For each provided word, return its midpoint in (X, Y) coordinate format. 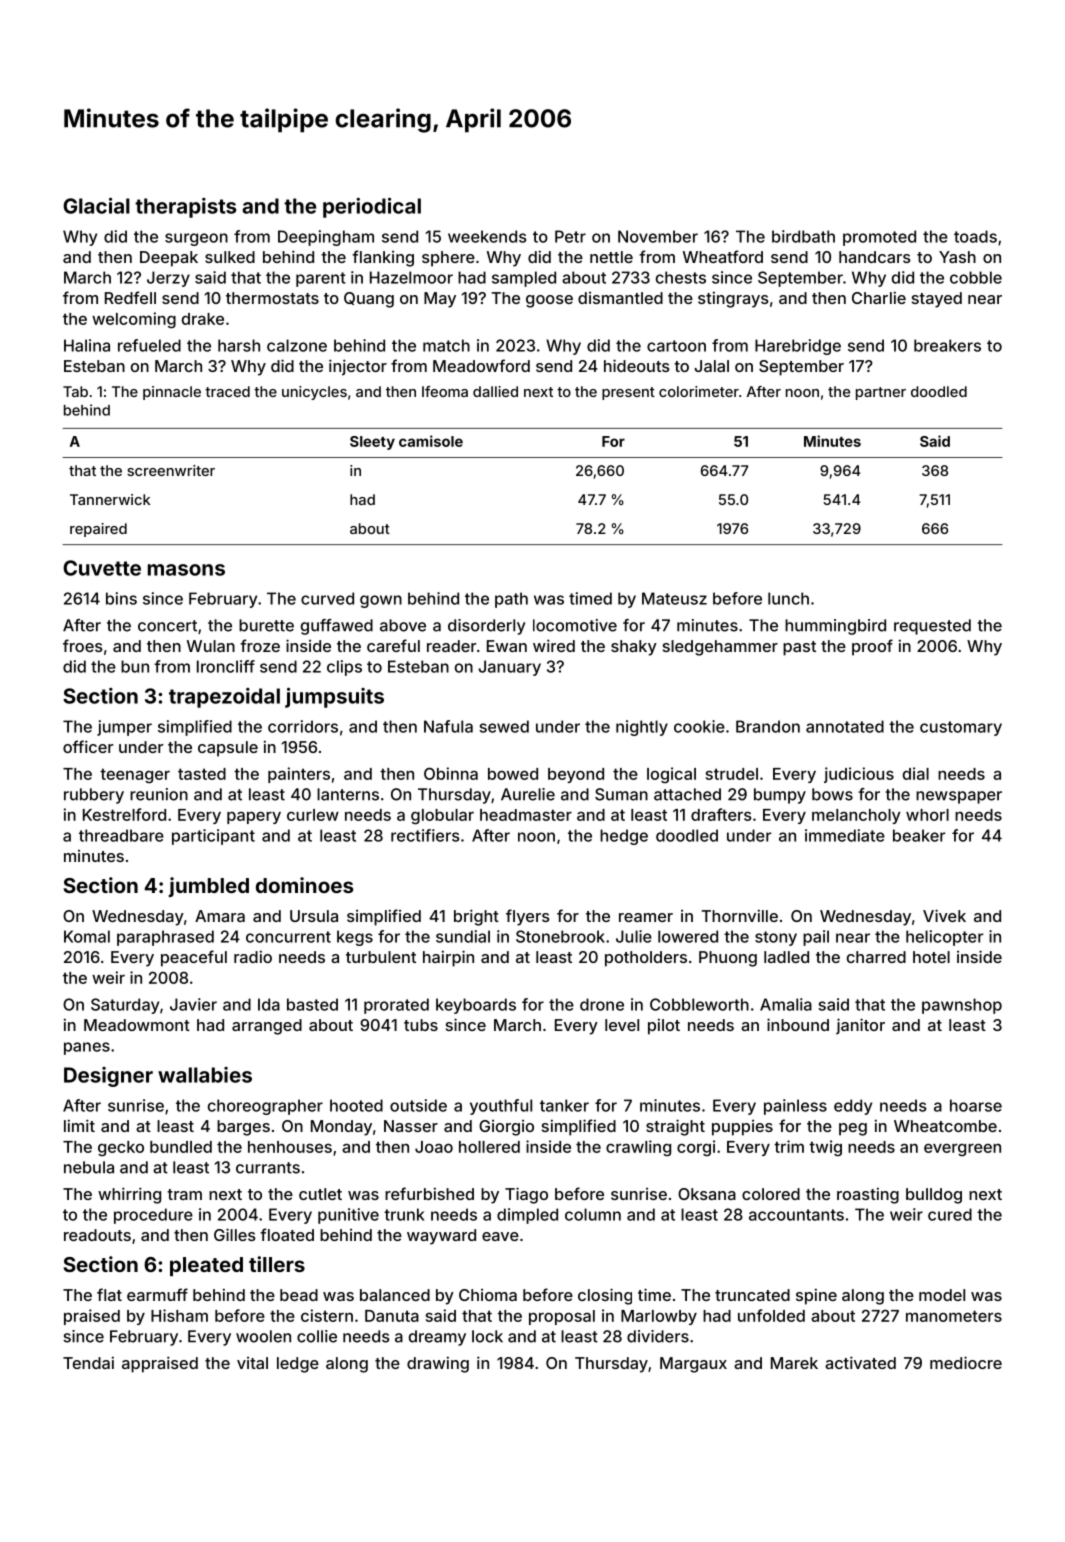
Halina (87, 345)
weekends (487, 236)
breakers (947, 345)
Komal (87, 936)
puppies (742, 1128)
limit (79, 1125)
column (593, 1214)
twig (825, 1148)
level (622, 1025)
